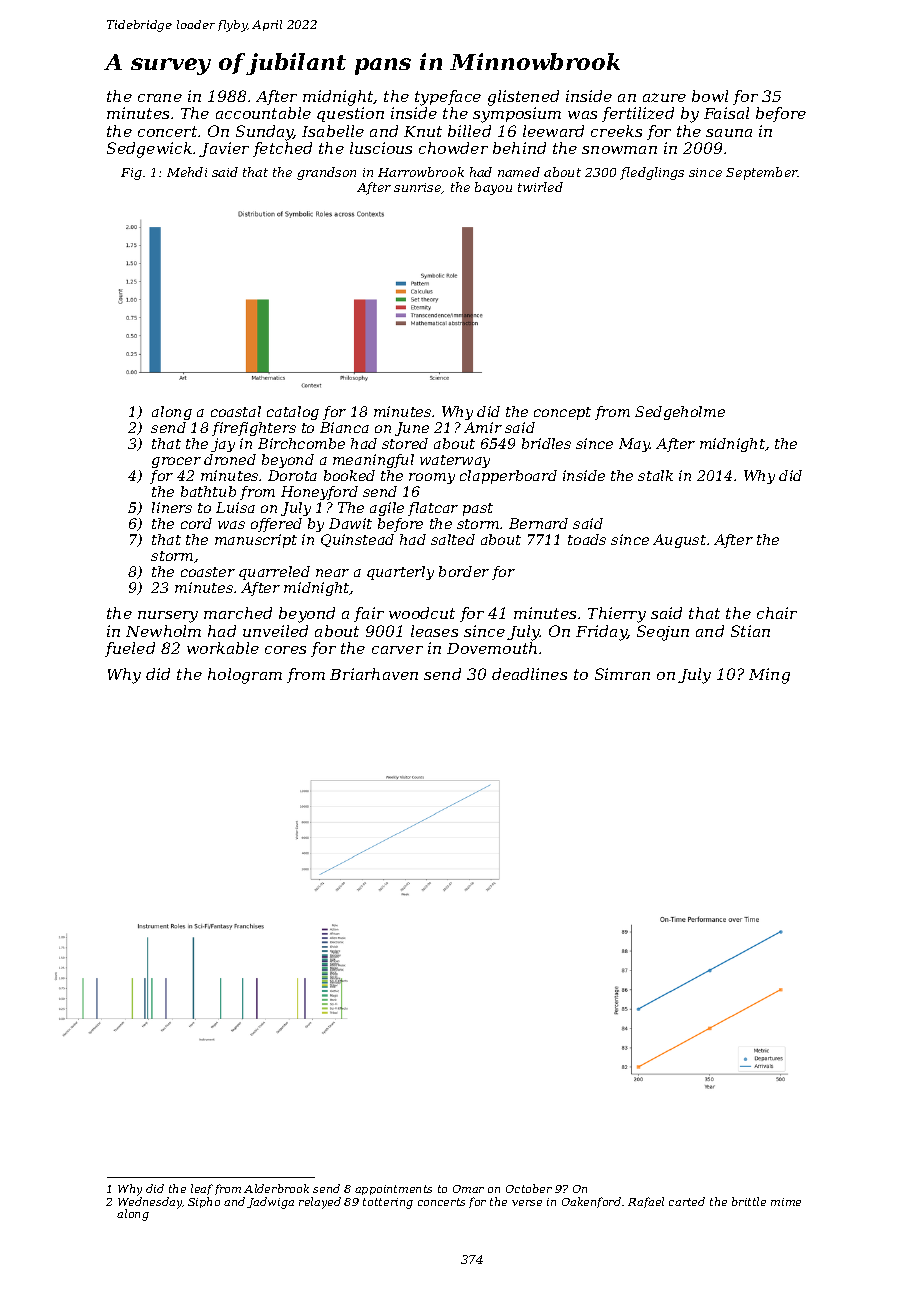  What do you see at coordinates (204, 1202) in the document?
I see `Sipho` at bounding box center [204, 1202].
